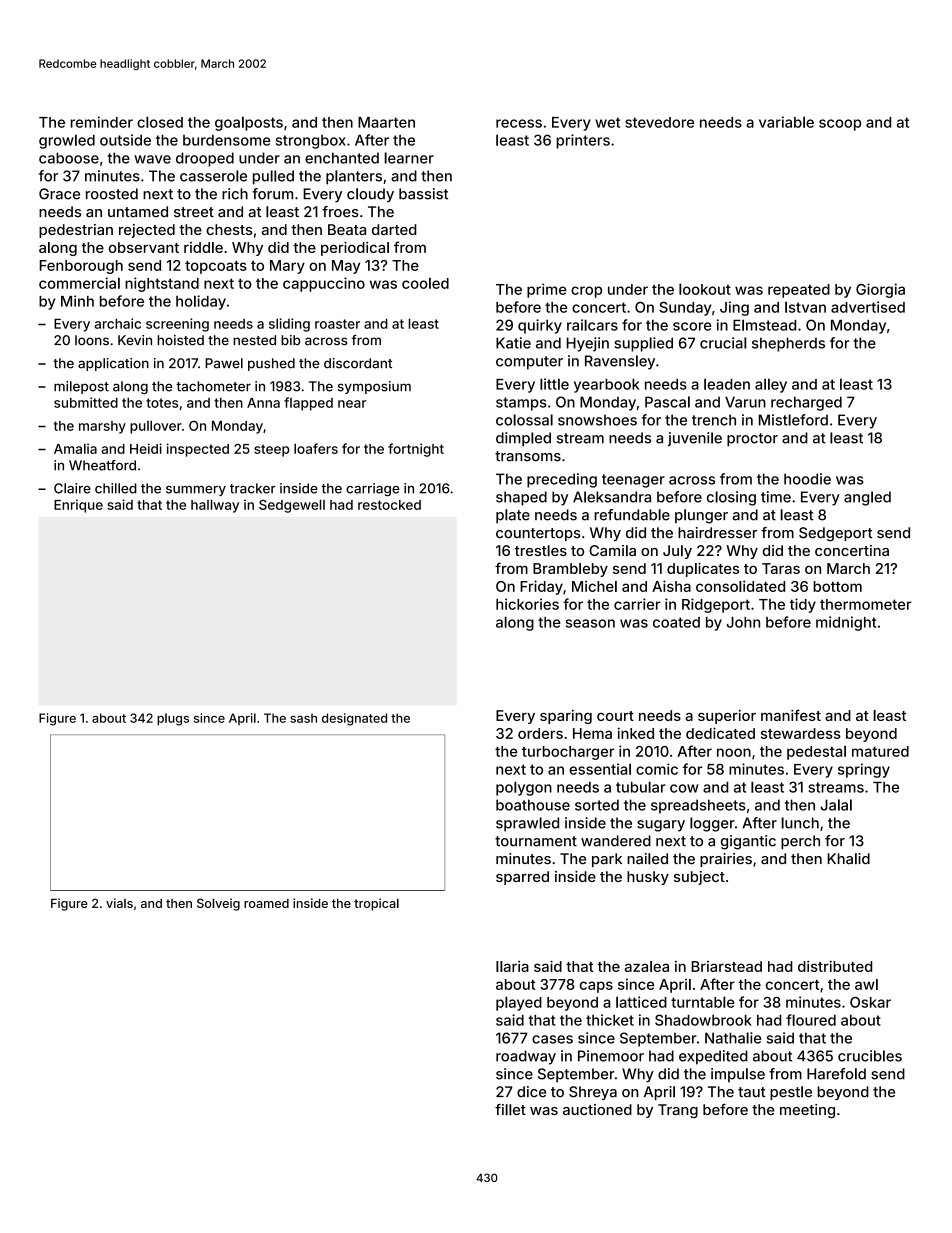  I want to click on Giorgia, so click(880, 290).
